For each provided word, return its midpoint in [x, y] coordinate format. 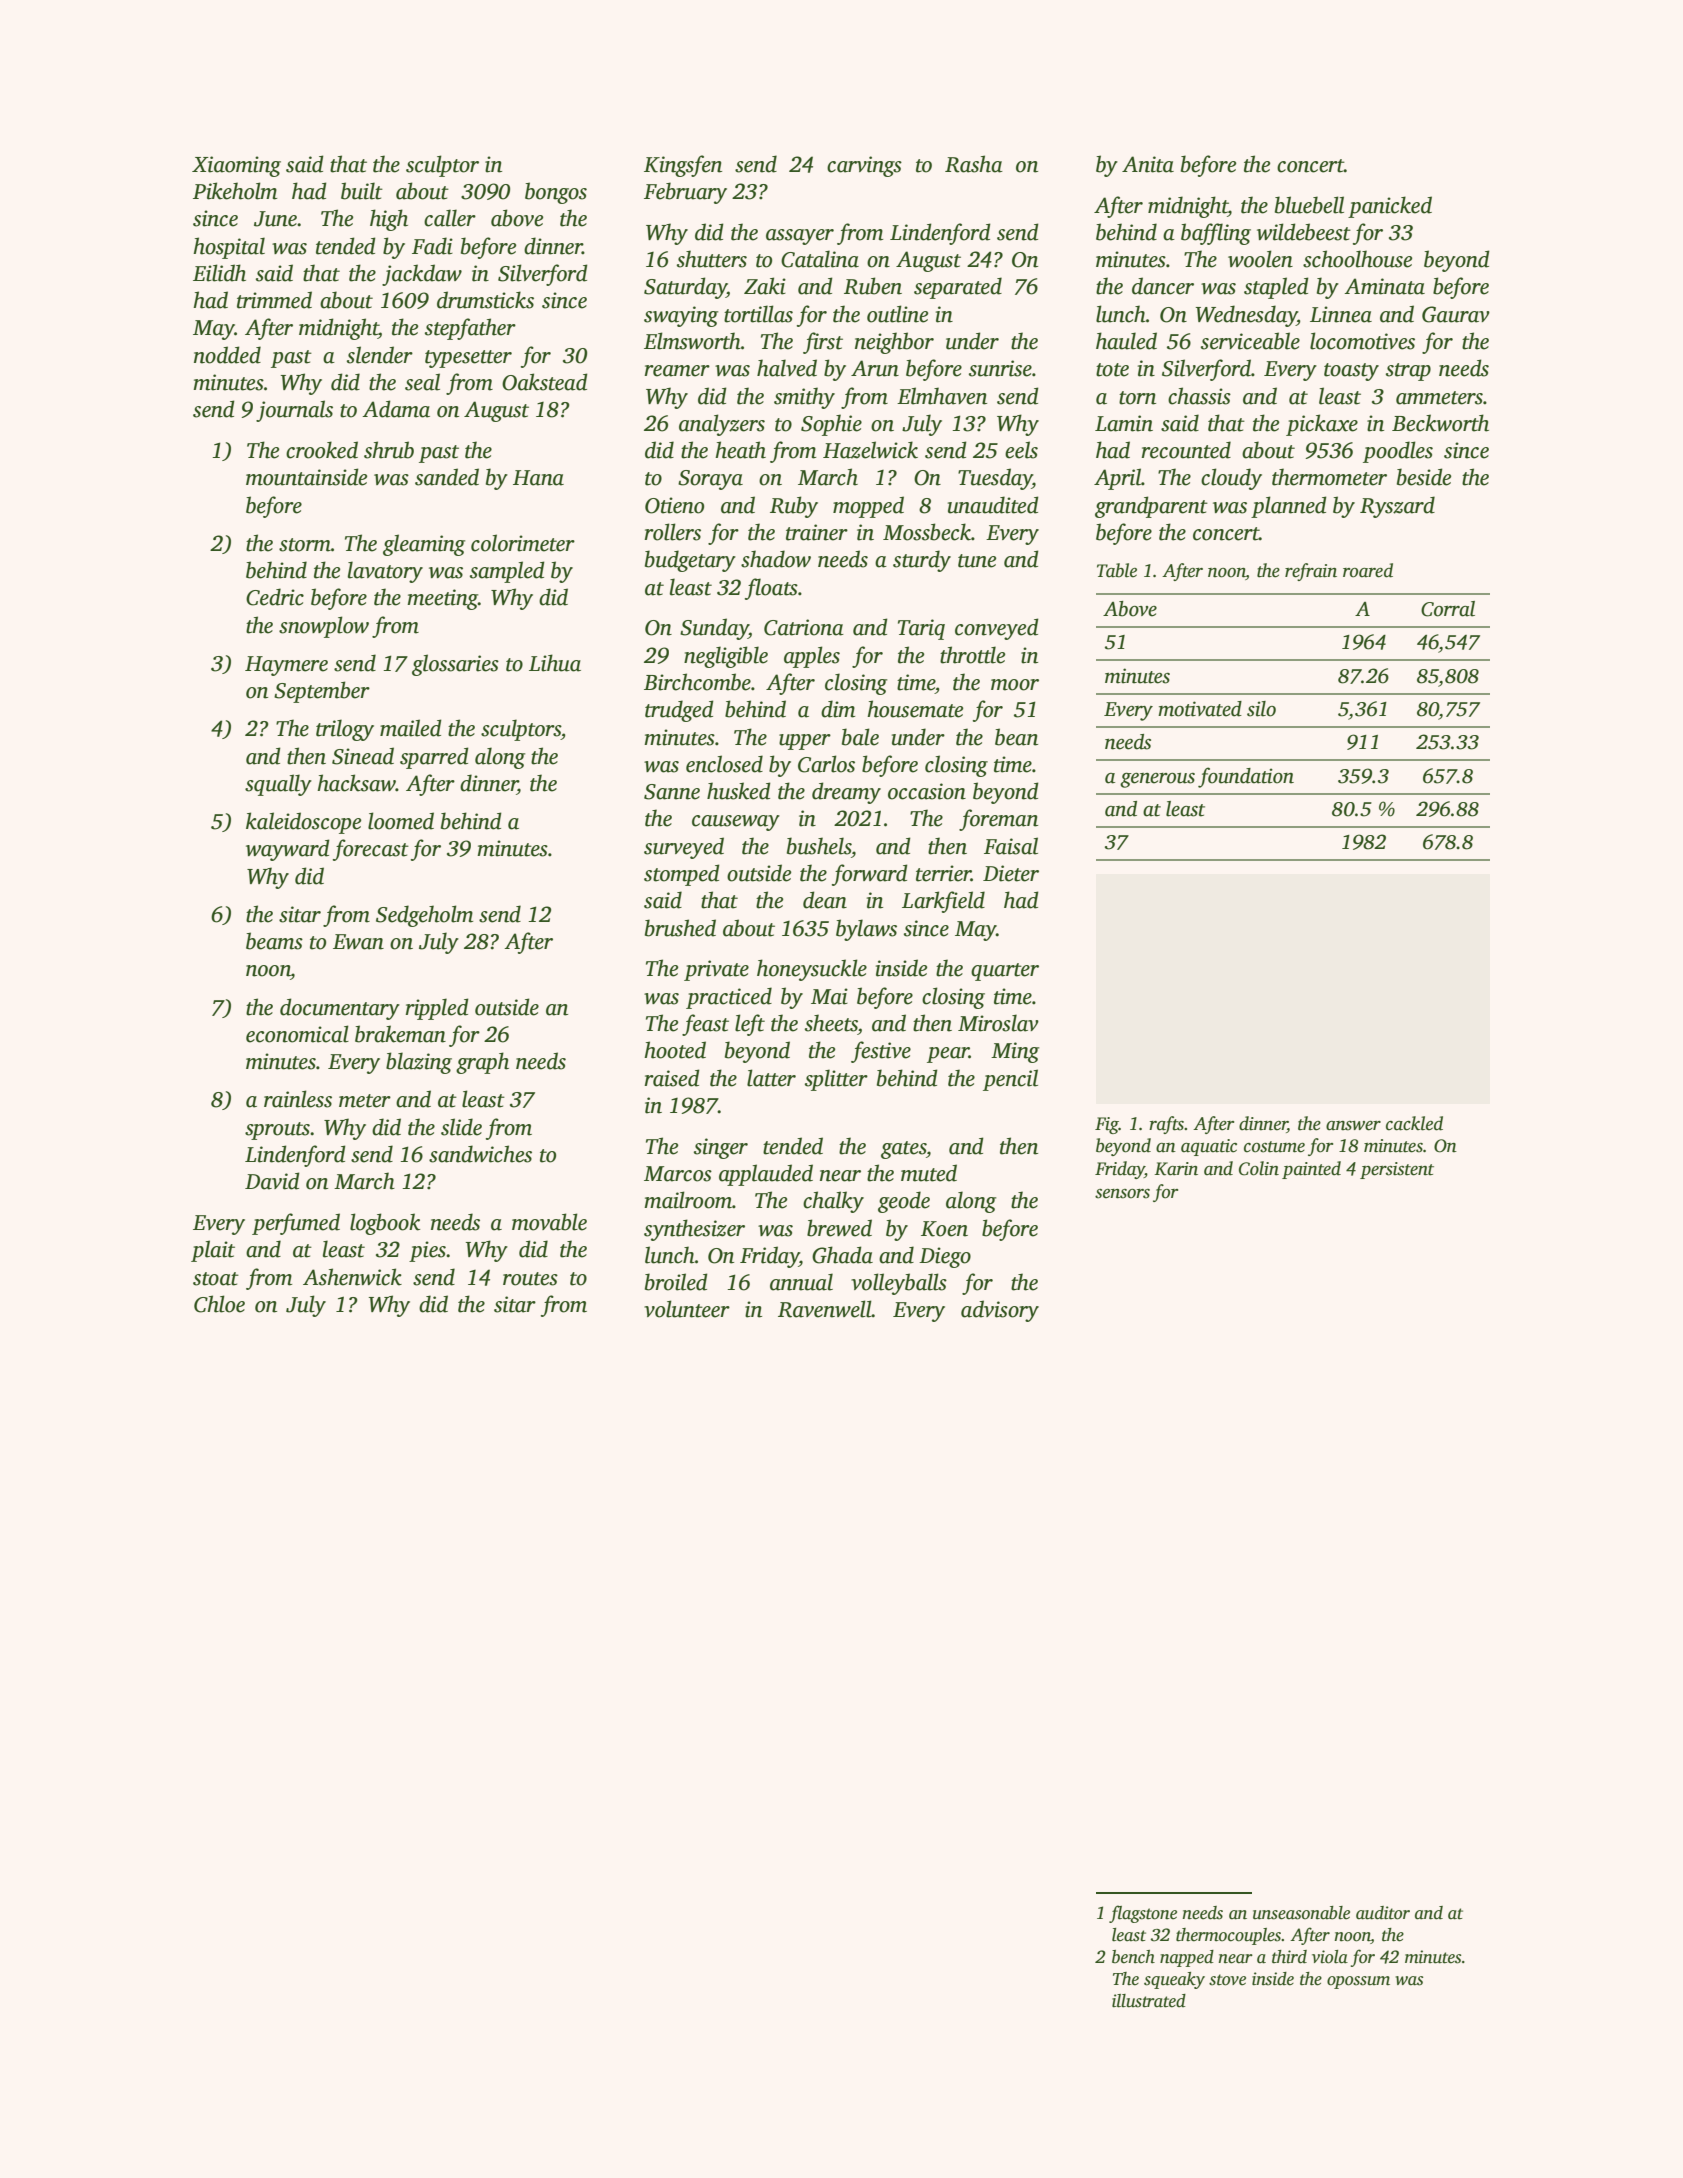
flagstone [1143, 1914]
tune [977, 561]
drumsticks [485, 300]
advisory [1000, 1311]
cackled [1414, 1123]
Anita [1148, 164]
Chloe [219, 1304]
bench [1133, 1957]
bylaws [866, 930]
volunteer [687, 1309]
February [685, 193]
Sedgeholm [424, 916]
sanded [447, 477]
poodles [1398, 452]
